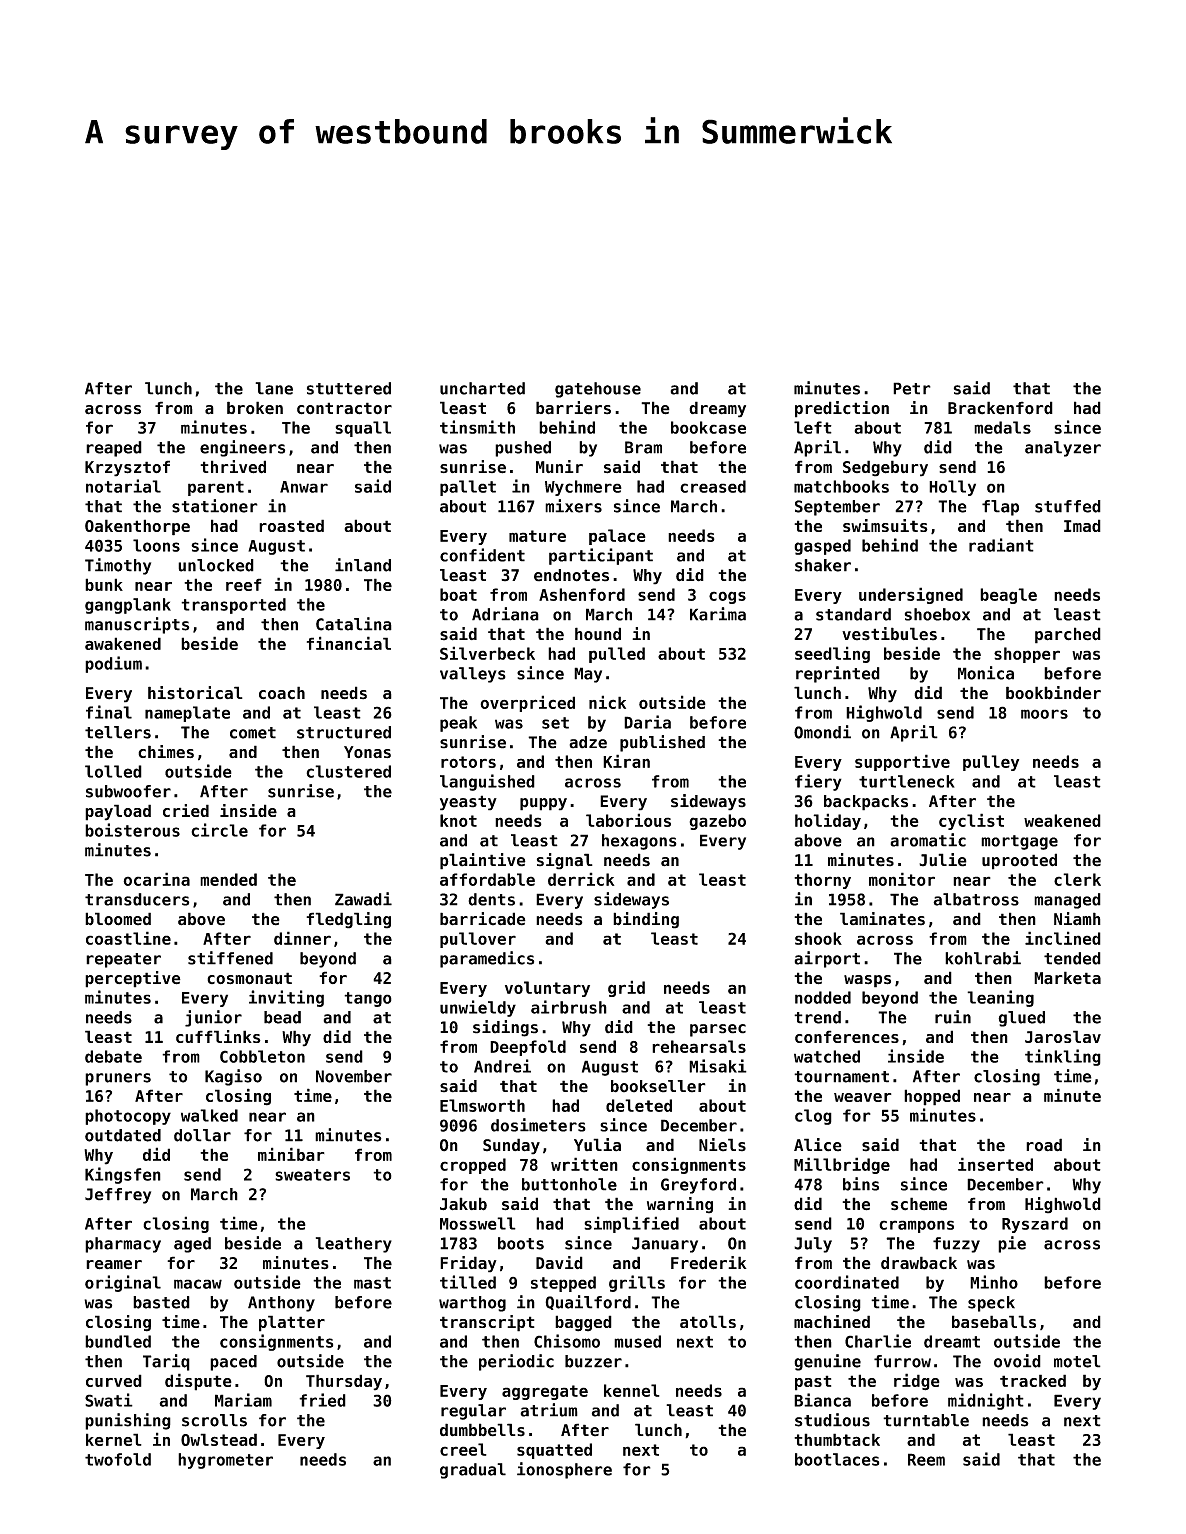  I want to click on Anwar, so click(304, 487).
